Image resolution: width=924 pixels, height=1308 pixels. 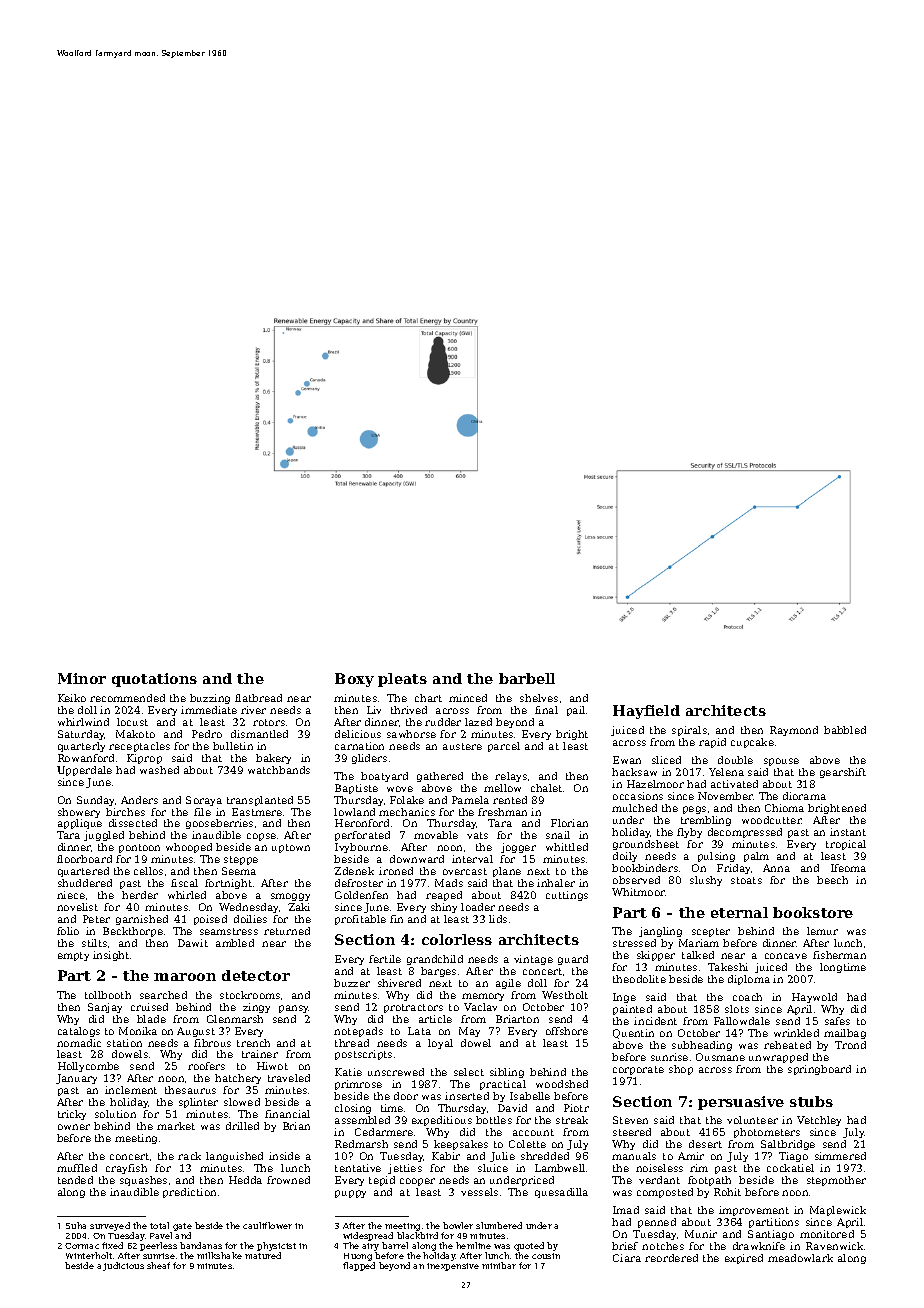 I want to click on bandanas, so click(x=201, y=1245).
